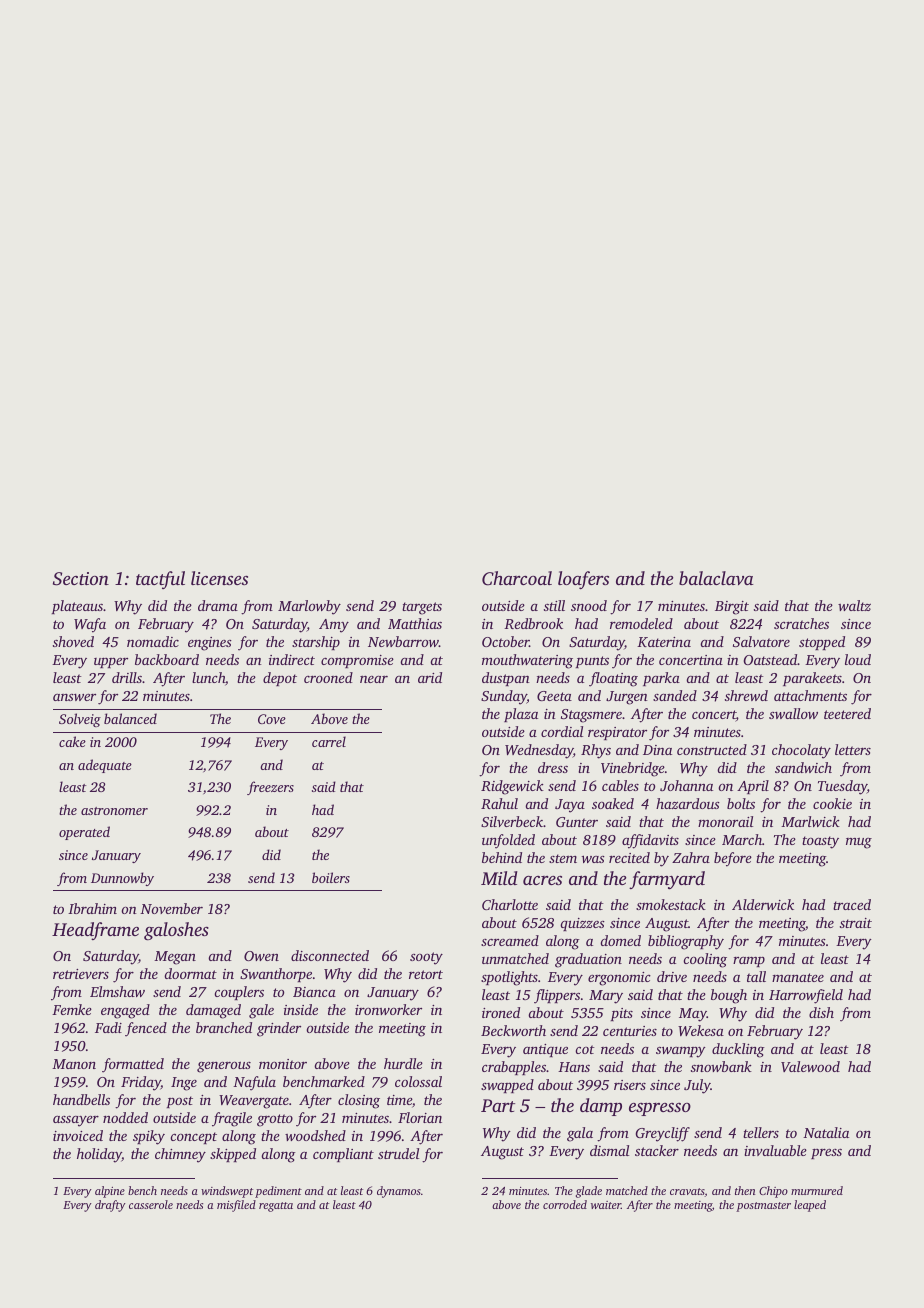  Describe the element at coordinates (151, 1204) in the page. I see `casserole` at that location.
